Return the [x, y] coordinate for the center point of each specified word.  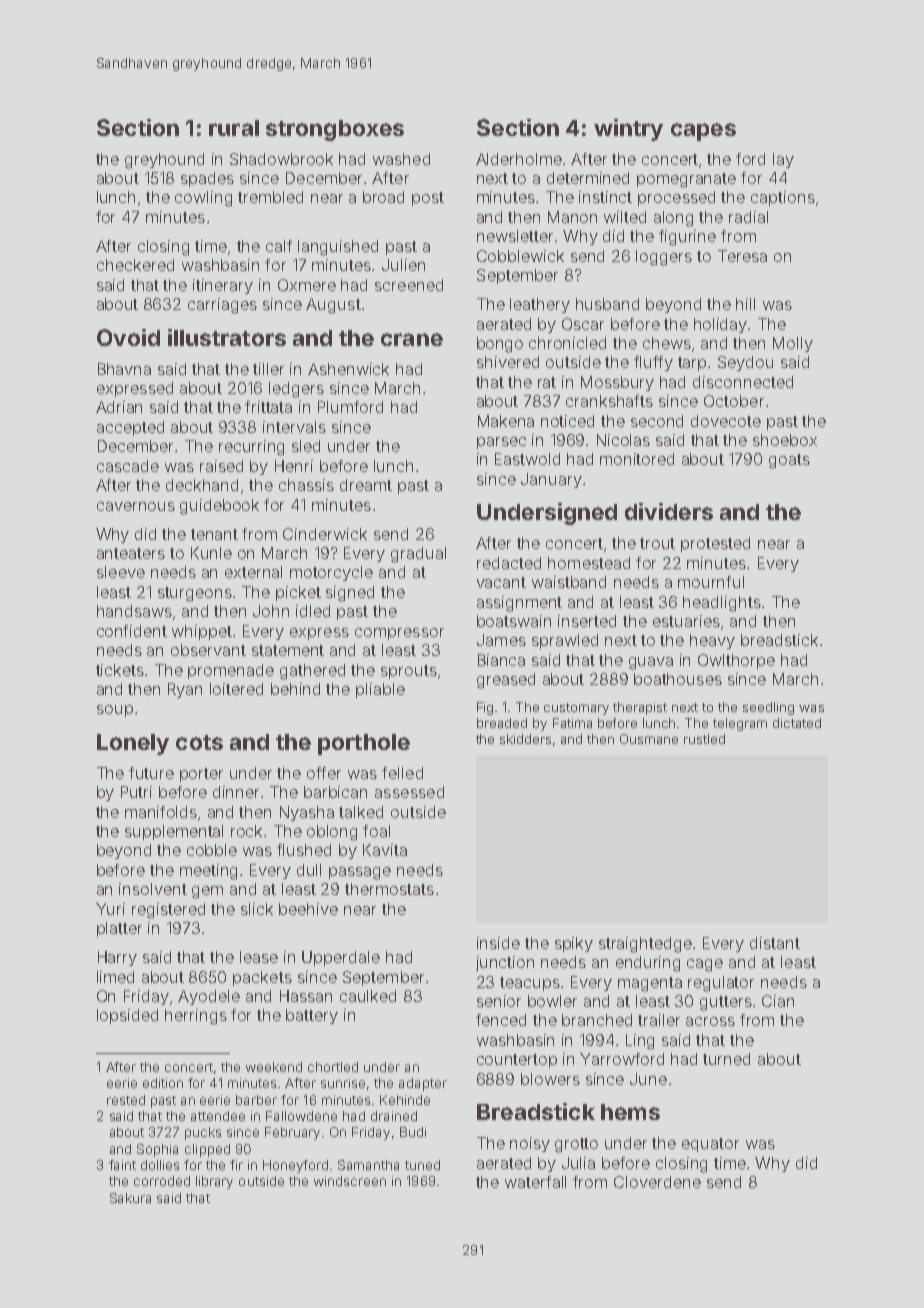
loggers [664, 258]
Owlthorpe [736, 661]
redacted [509, 563]
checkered [135, 265]
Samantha [368, 1165]
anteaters [131, 553]
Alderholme [519, 159]
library [214, 1182]
